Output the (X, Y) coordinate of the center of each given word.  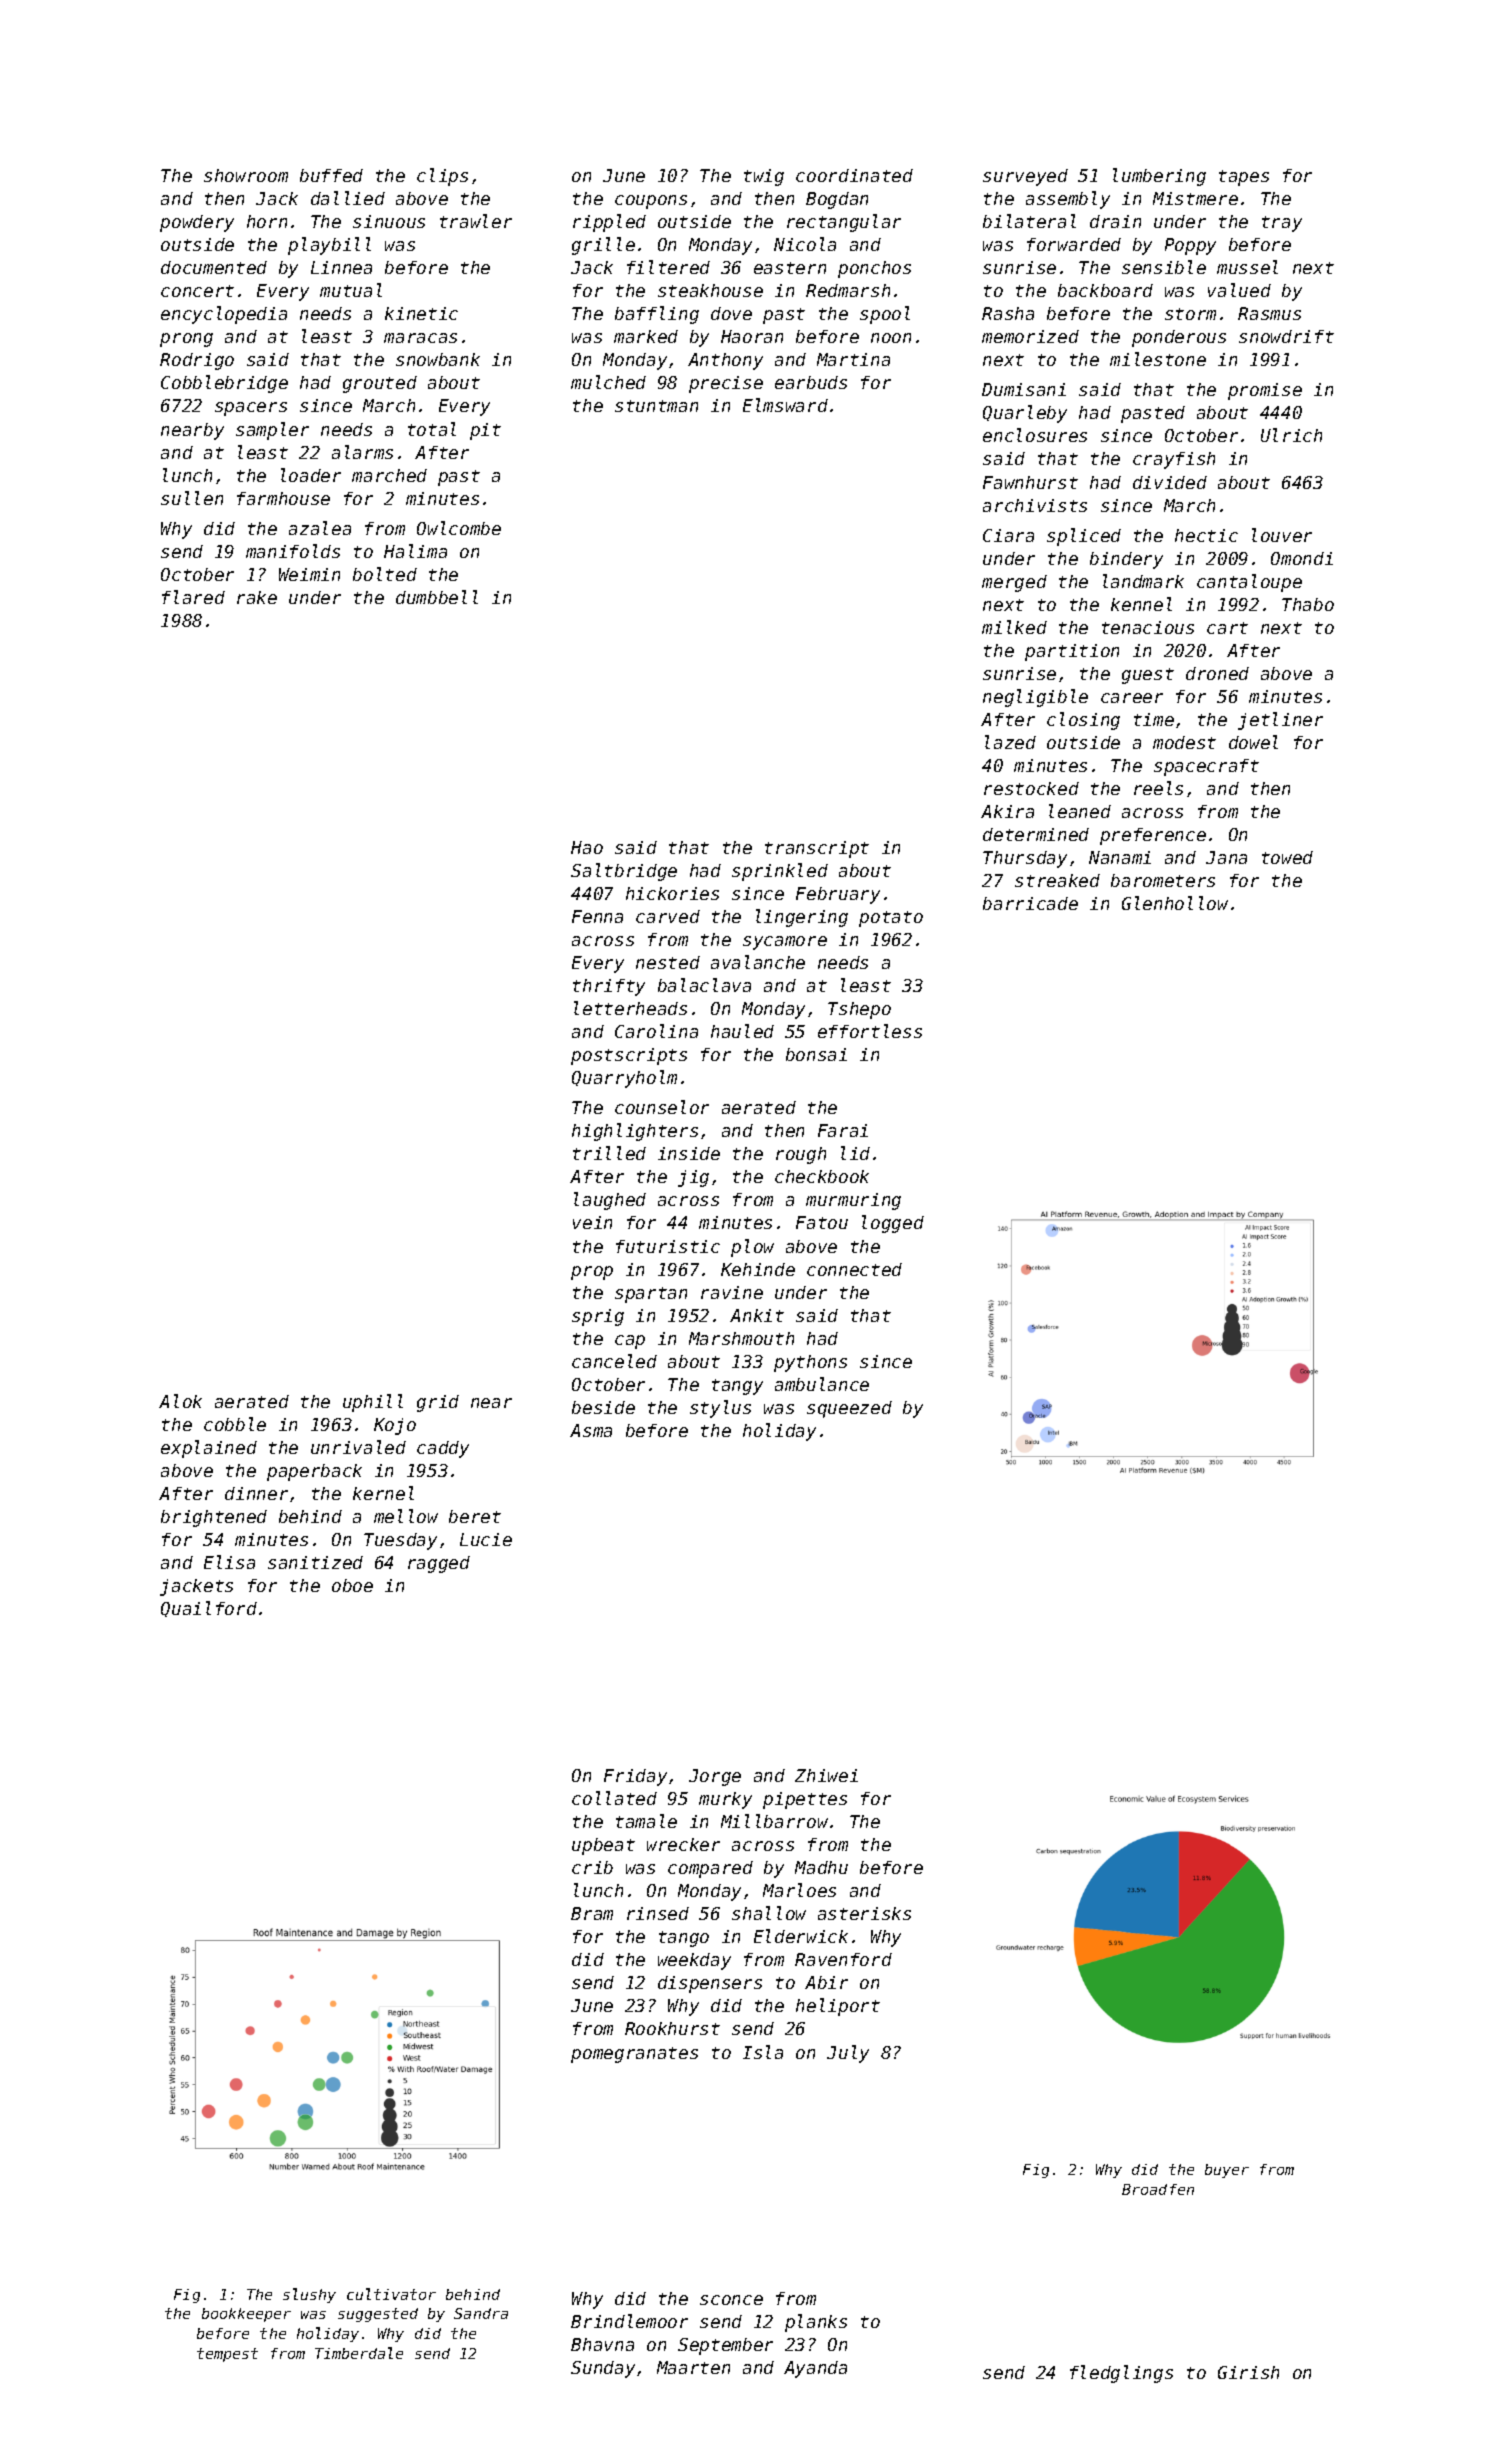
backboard (1105, 290)
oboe (352, 1585)
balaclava (704, 985)
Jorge (715, 1777)
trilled (609, 1153)
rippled (609, 223)
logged (893, 1224)
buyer (1227, 2171)
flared (193, 597)
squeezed (849, 1409)
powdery (197, 223)
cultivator (391, 2294)
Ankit (757, 1315)
